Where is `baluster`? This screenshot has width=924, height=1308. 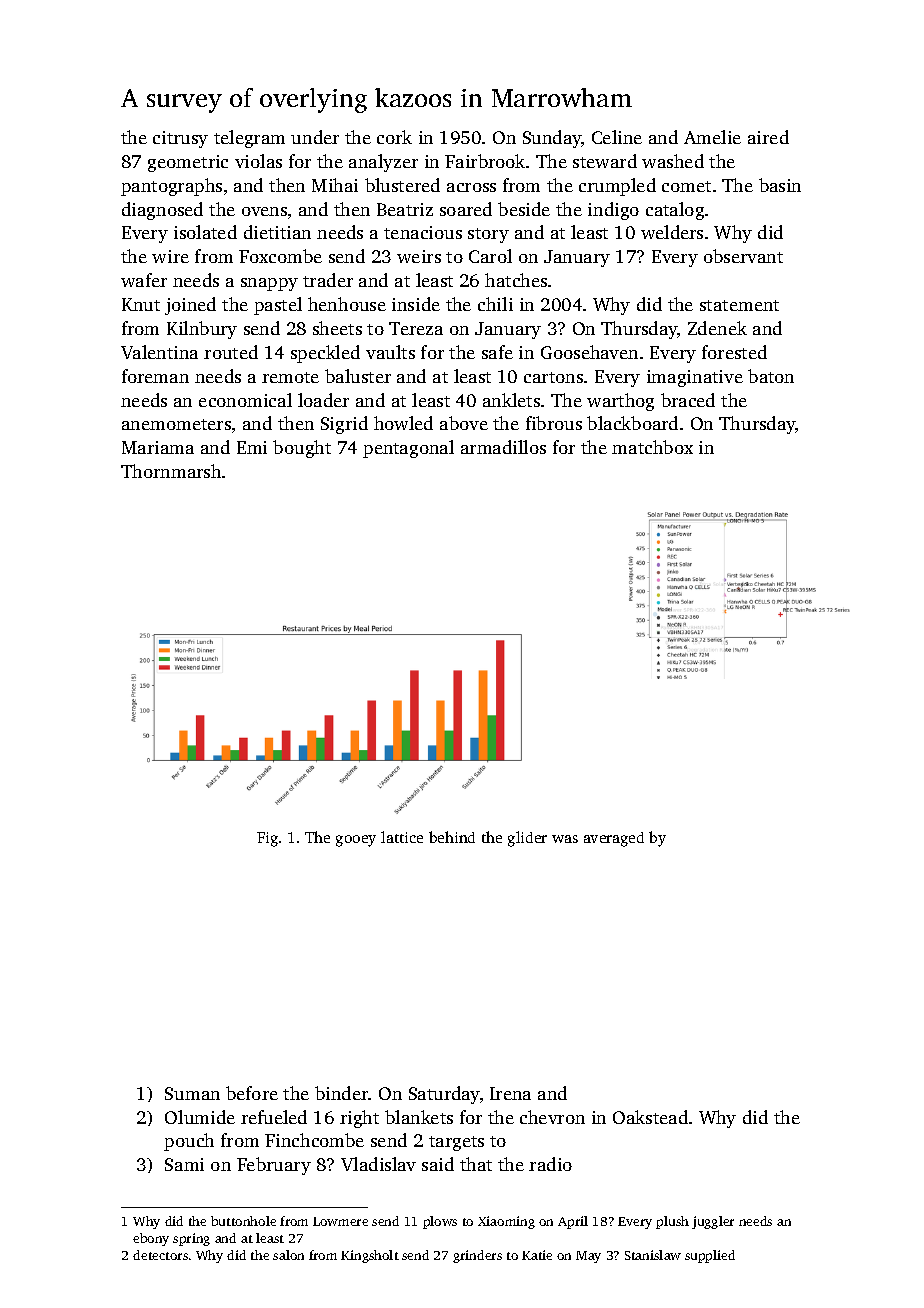
baluster is located at coordinates (358, 376).
